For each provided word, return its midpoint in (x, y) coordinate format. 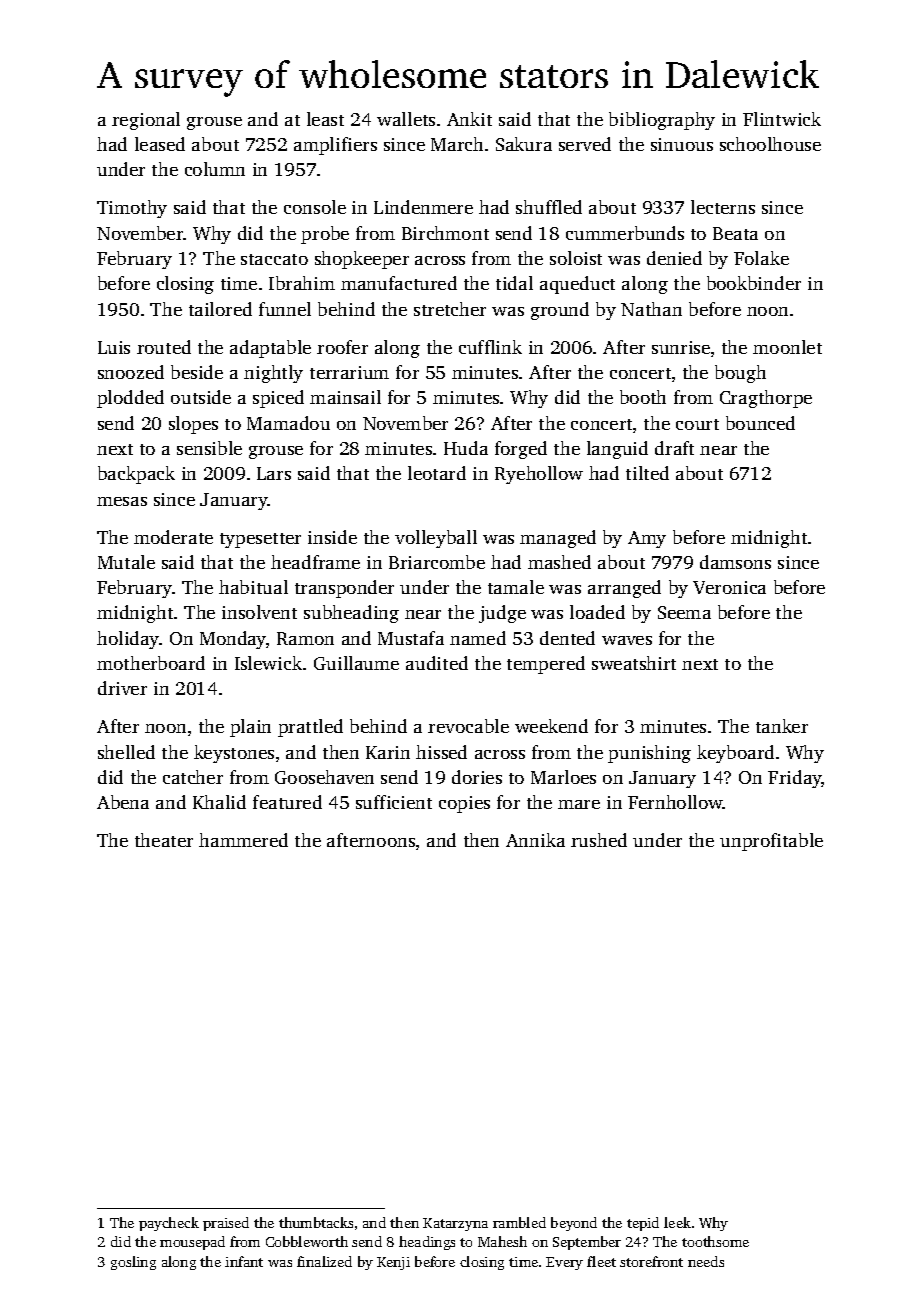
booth (643, 397)
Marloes (563, 777)
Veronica (729, 587)
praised (226, 1224)
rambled (519, 1222)
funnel (285, 309)
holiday (128, 640)
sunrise (681, 347)
